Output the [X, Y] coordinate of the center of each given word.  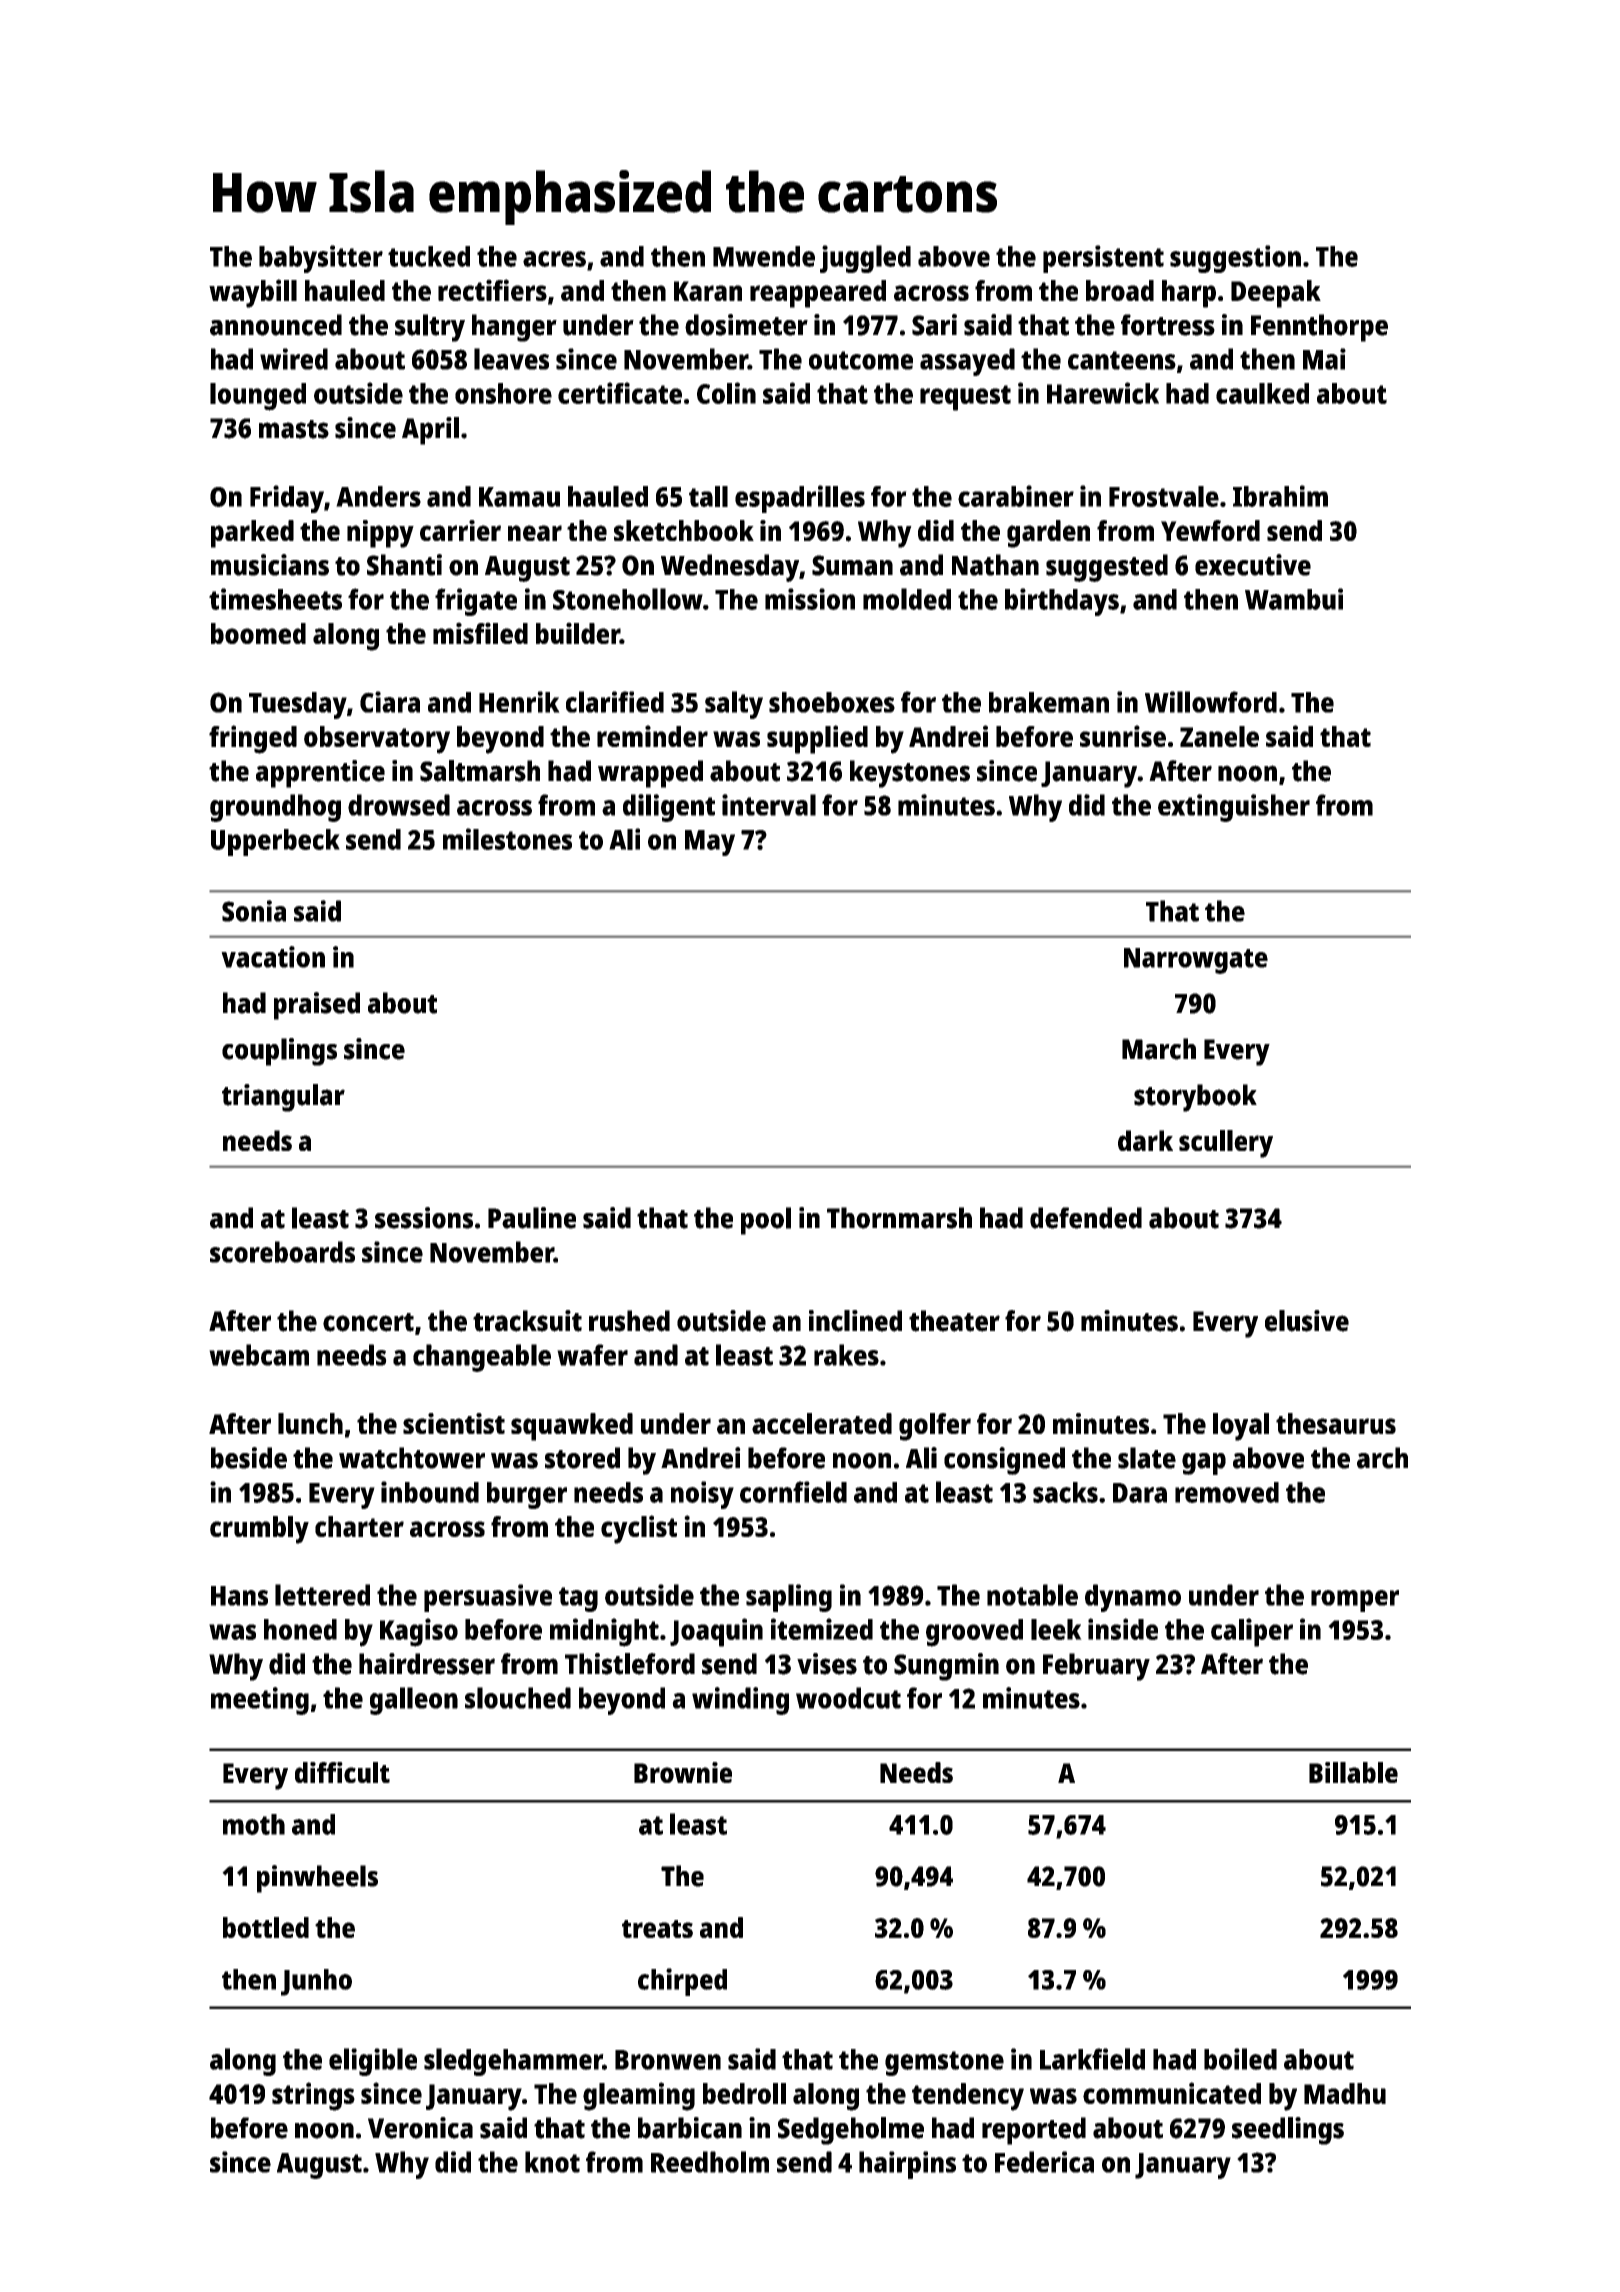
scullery [1226, 1144]
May [710, 843]
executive [1253, 565]
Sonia [254, 911]
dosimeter [746, 325]
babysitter [321, 259]
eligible [373, 2062]
